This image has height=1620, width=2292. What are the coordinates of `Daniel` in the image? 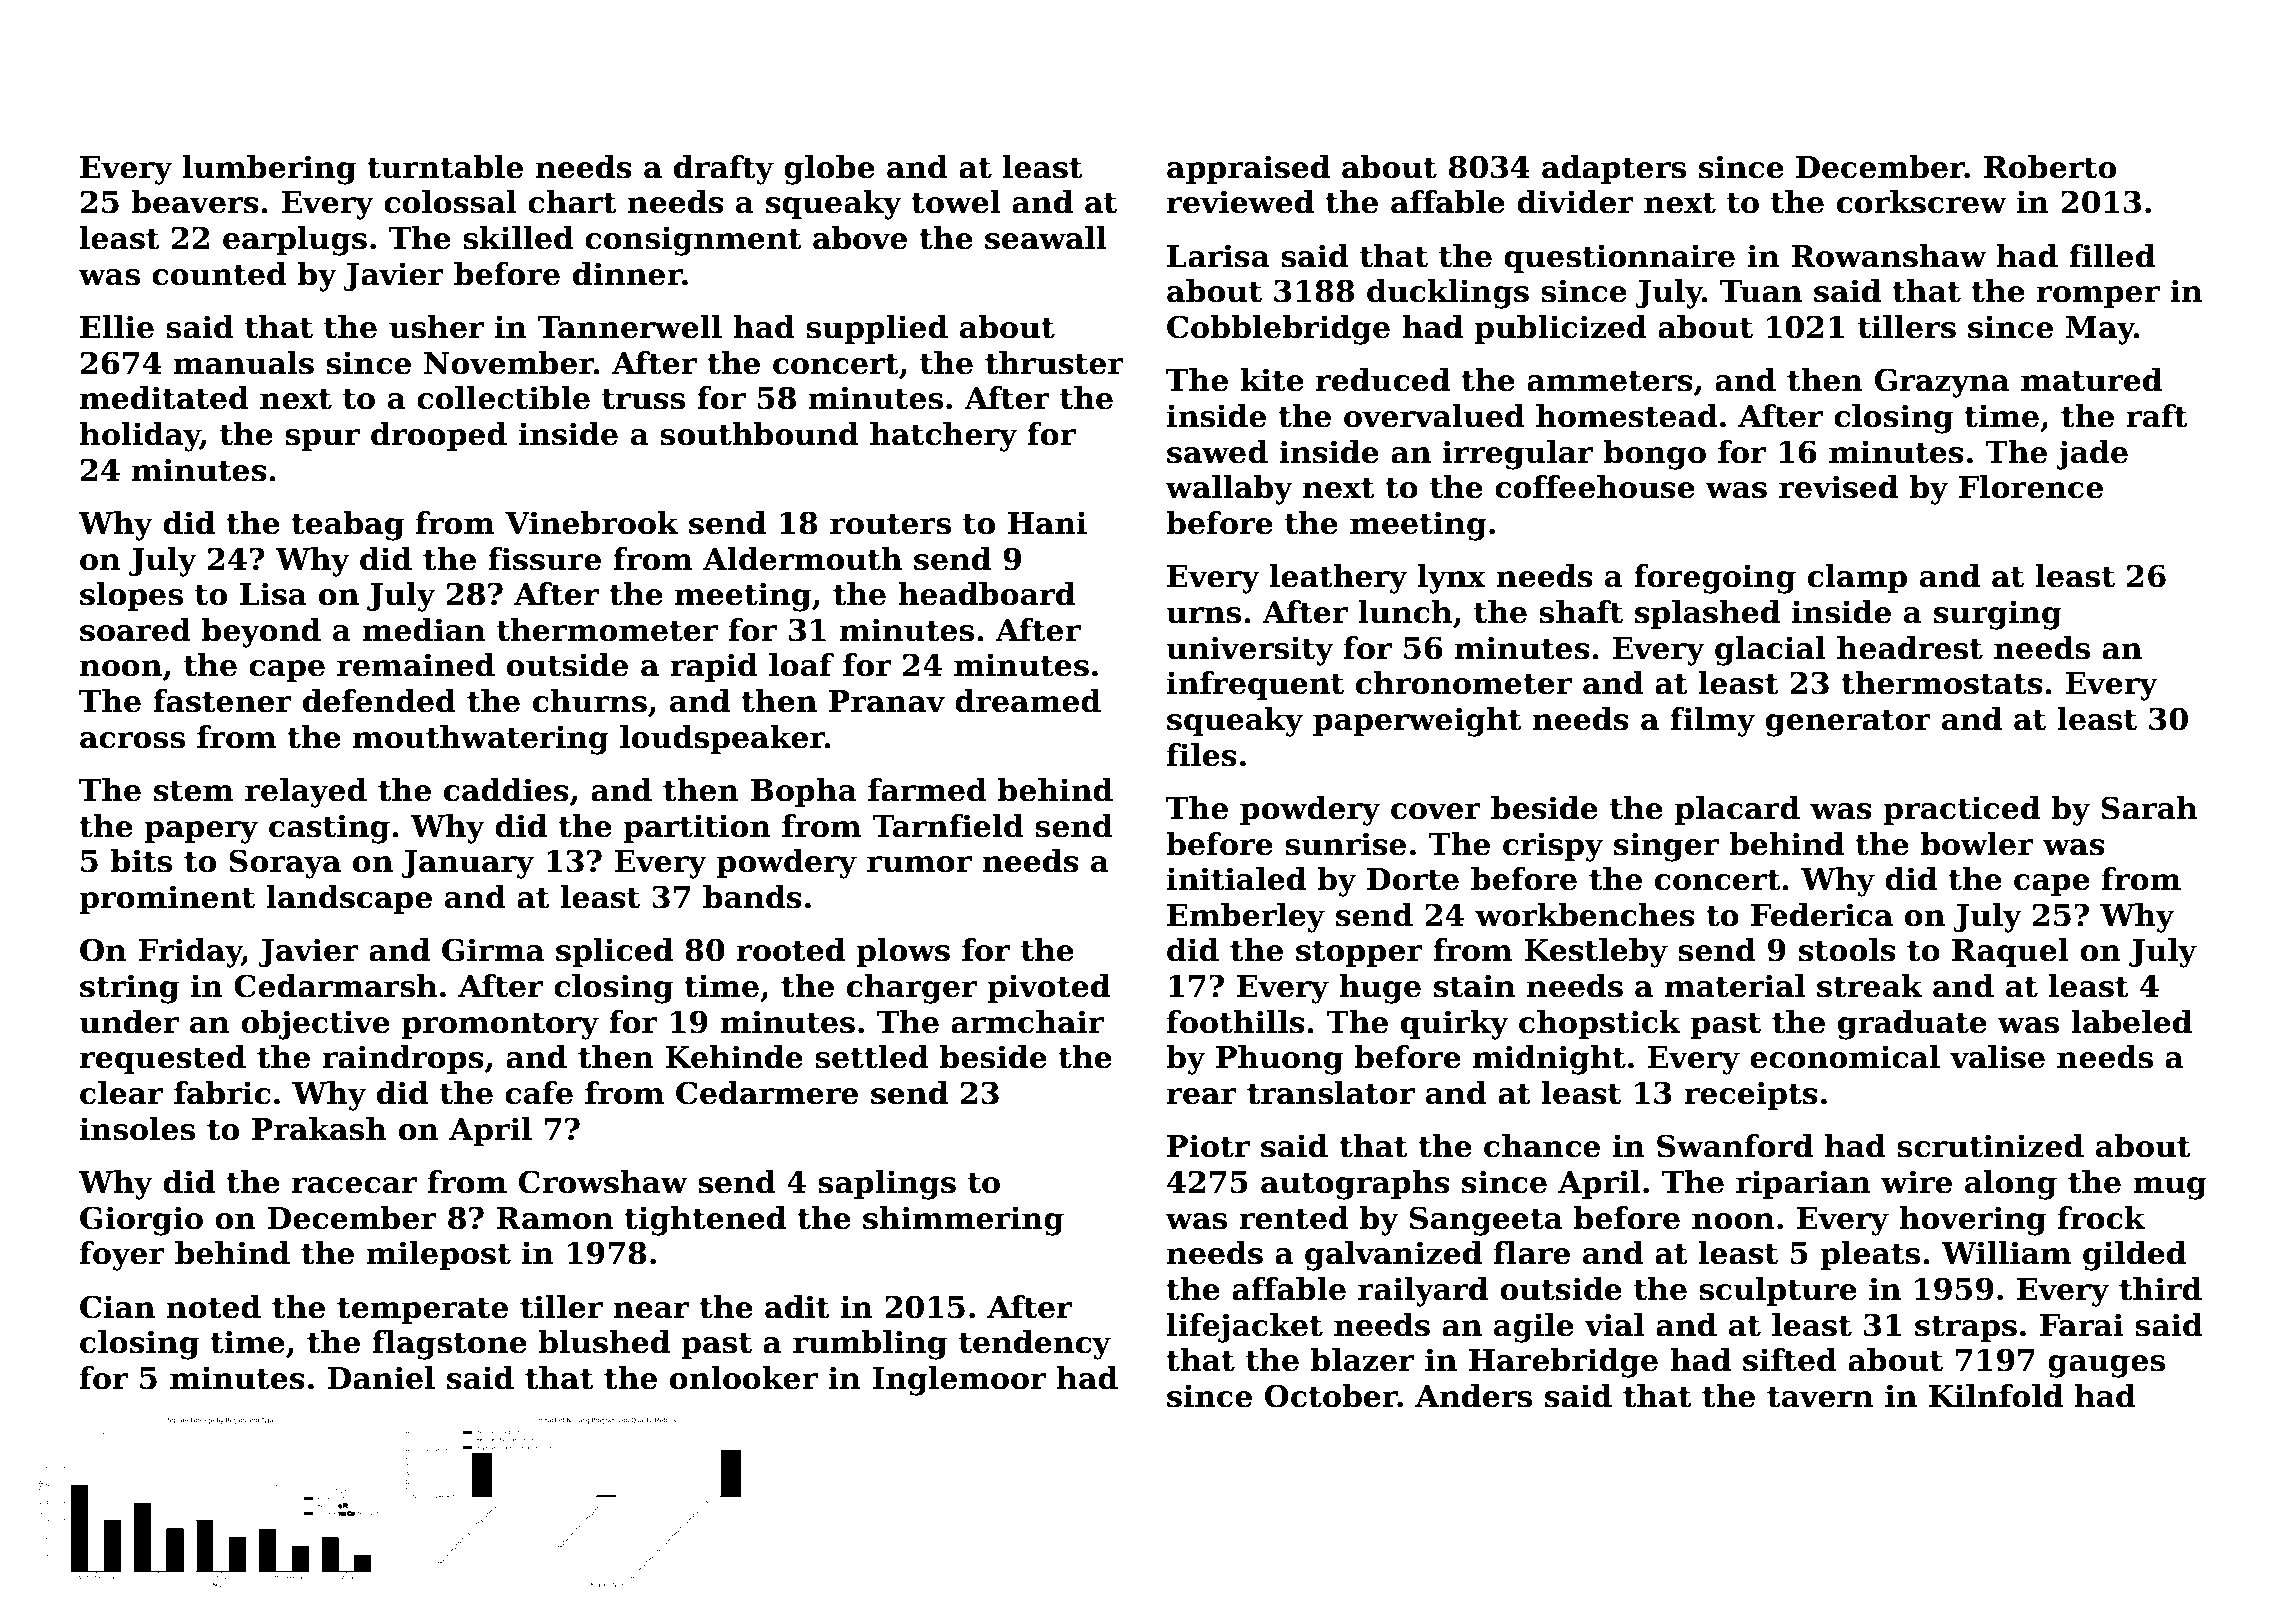 It's located at (381, 1378).
